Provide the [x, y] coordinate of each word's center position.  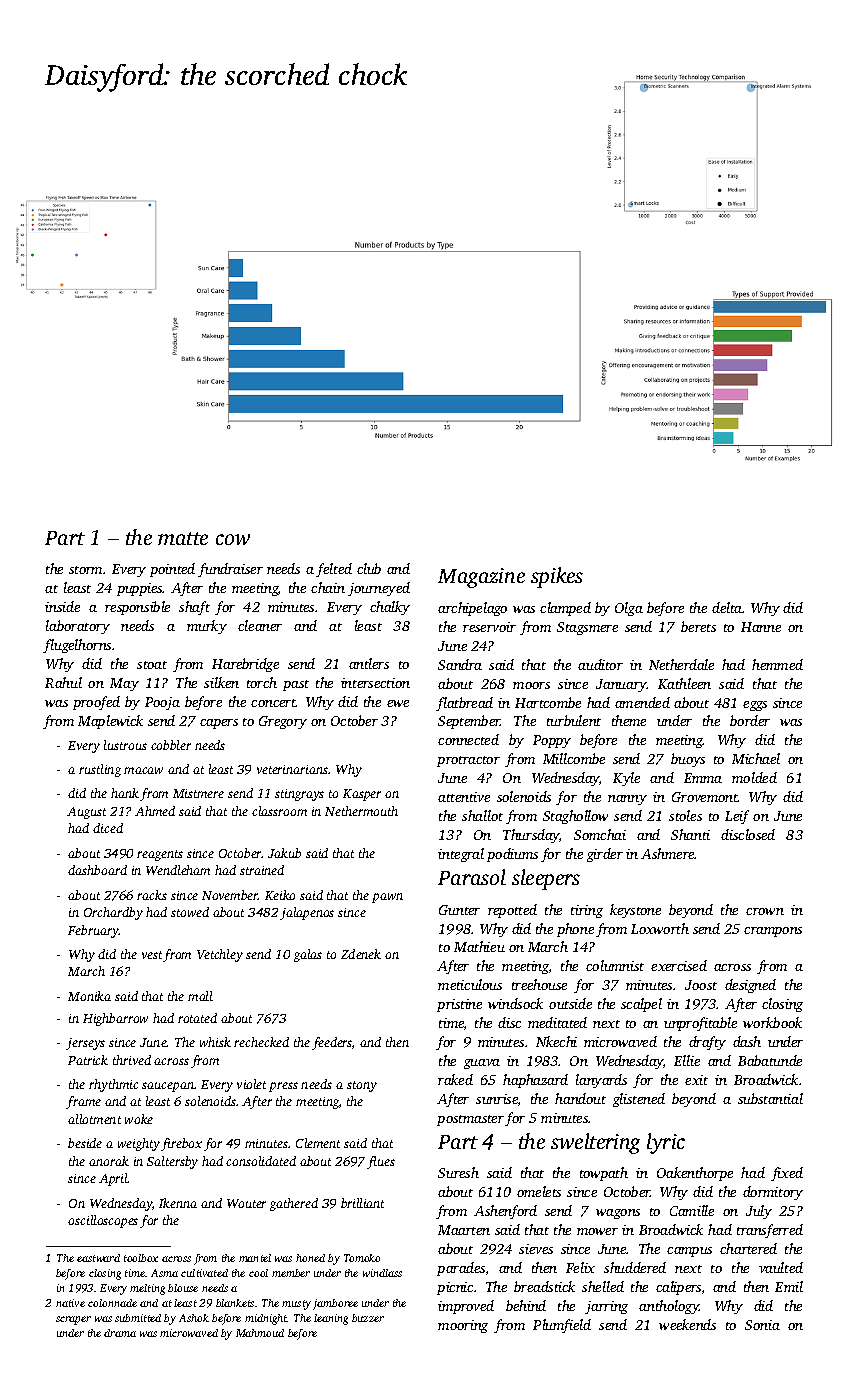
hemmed [777, 664]
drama [120, 1333]
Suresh [458, 1172]
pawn [387, 898]
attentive [464, 797]
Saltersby [172, 1162]
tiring [587, 911]
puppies [140, 589]
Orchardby [113, 913]
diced [108, 828]
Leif [737, 817]
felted [334, 570]
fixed [787, 1174]
